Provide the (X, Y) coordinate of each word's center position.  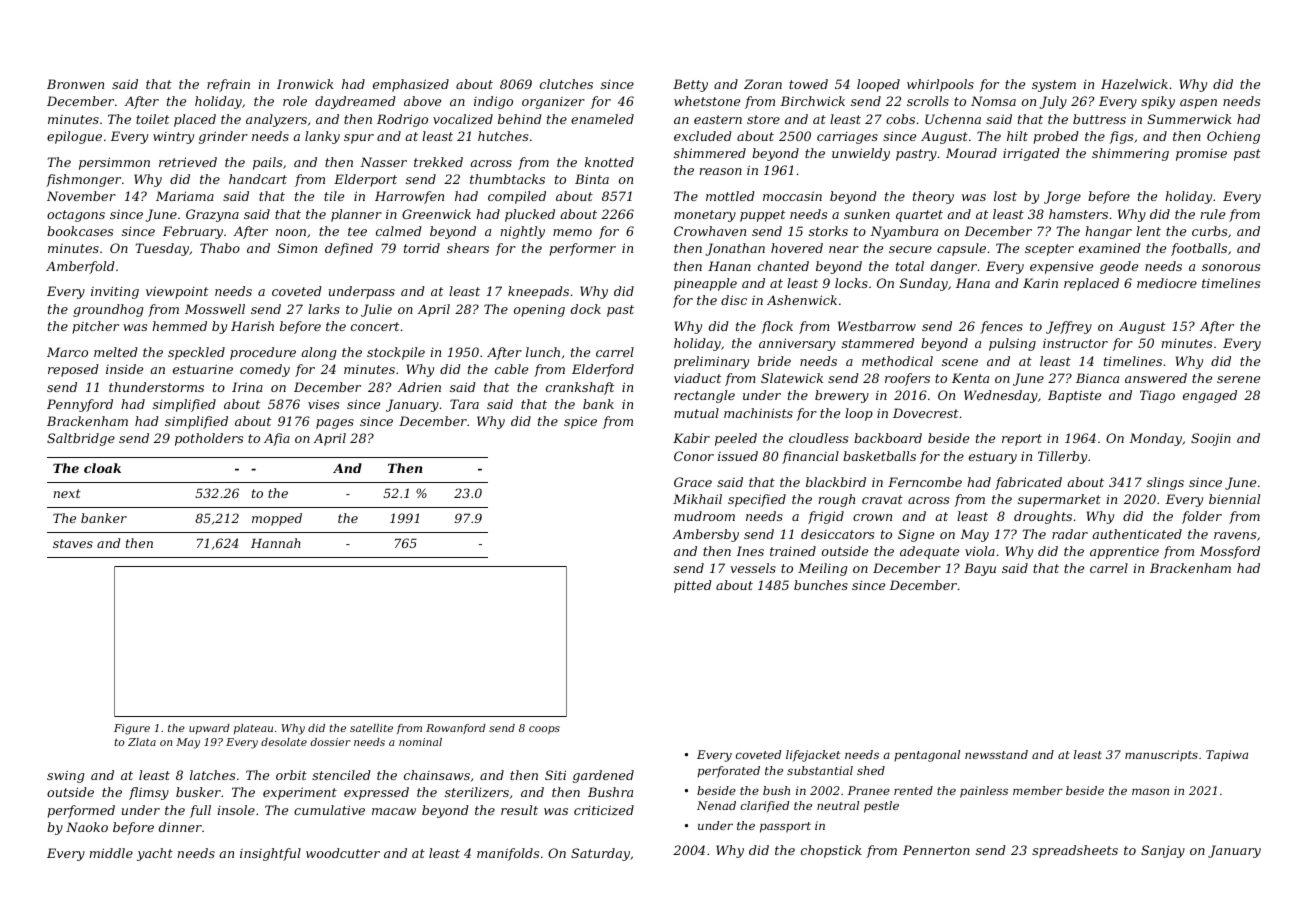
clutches (566, 84)
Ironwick (305, 84)
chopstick (831, 851)
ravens (1235, 535)
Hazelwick (1134, 84)
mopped (277, 519)
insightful (270, 854)
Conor (694, 456)
